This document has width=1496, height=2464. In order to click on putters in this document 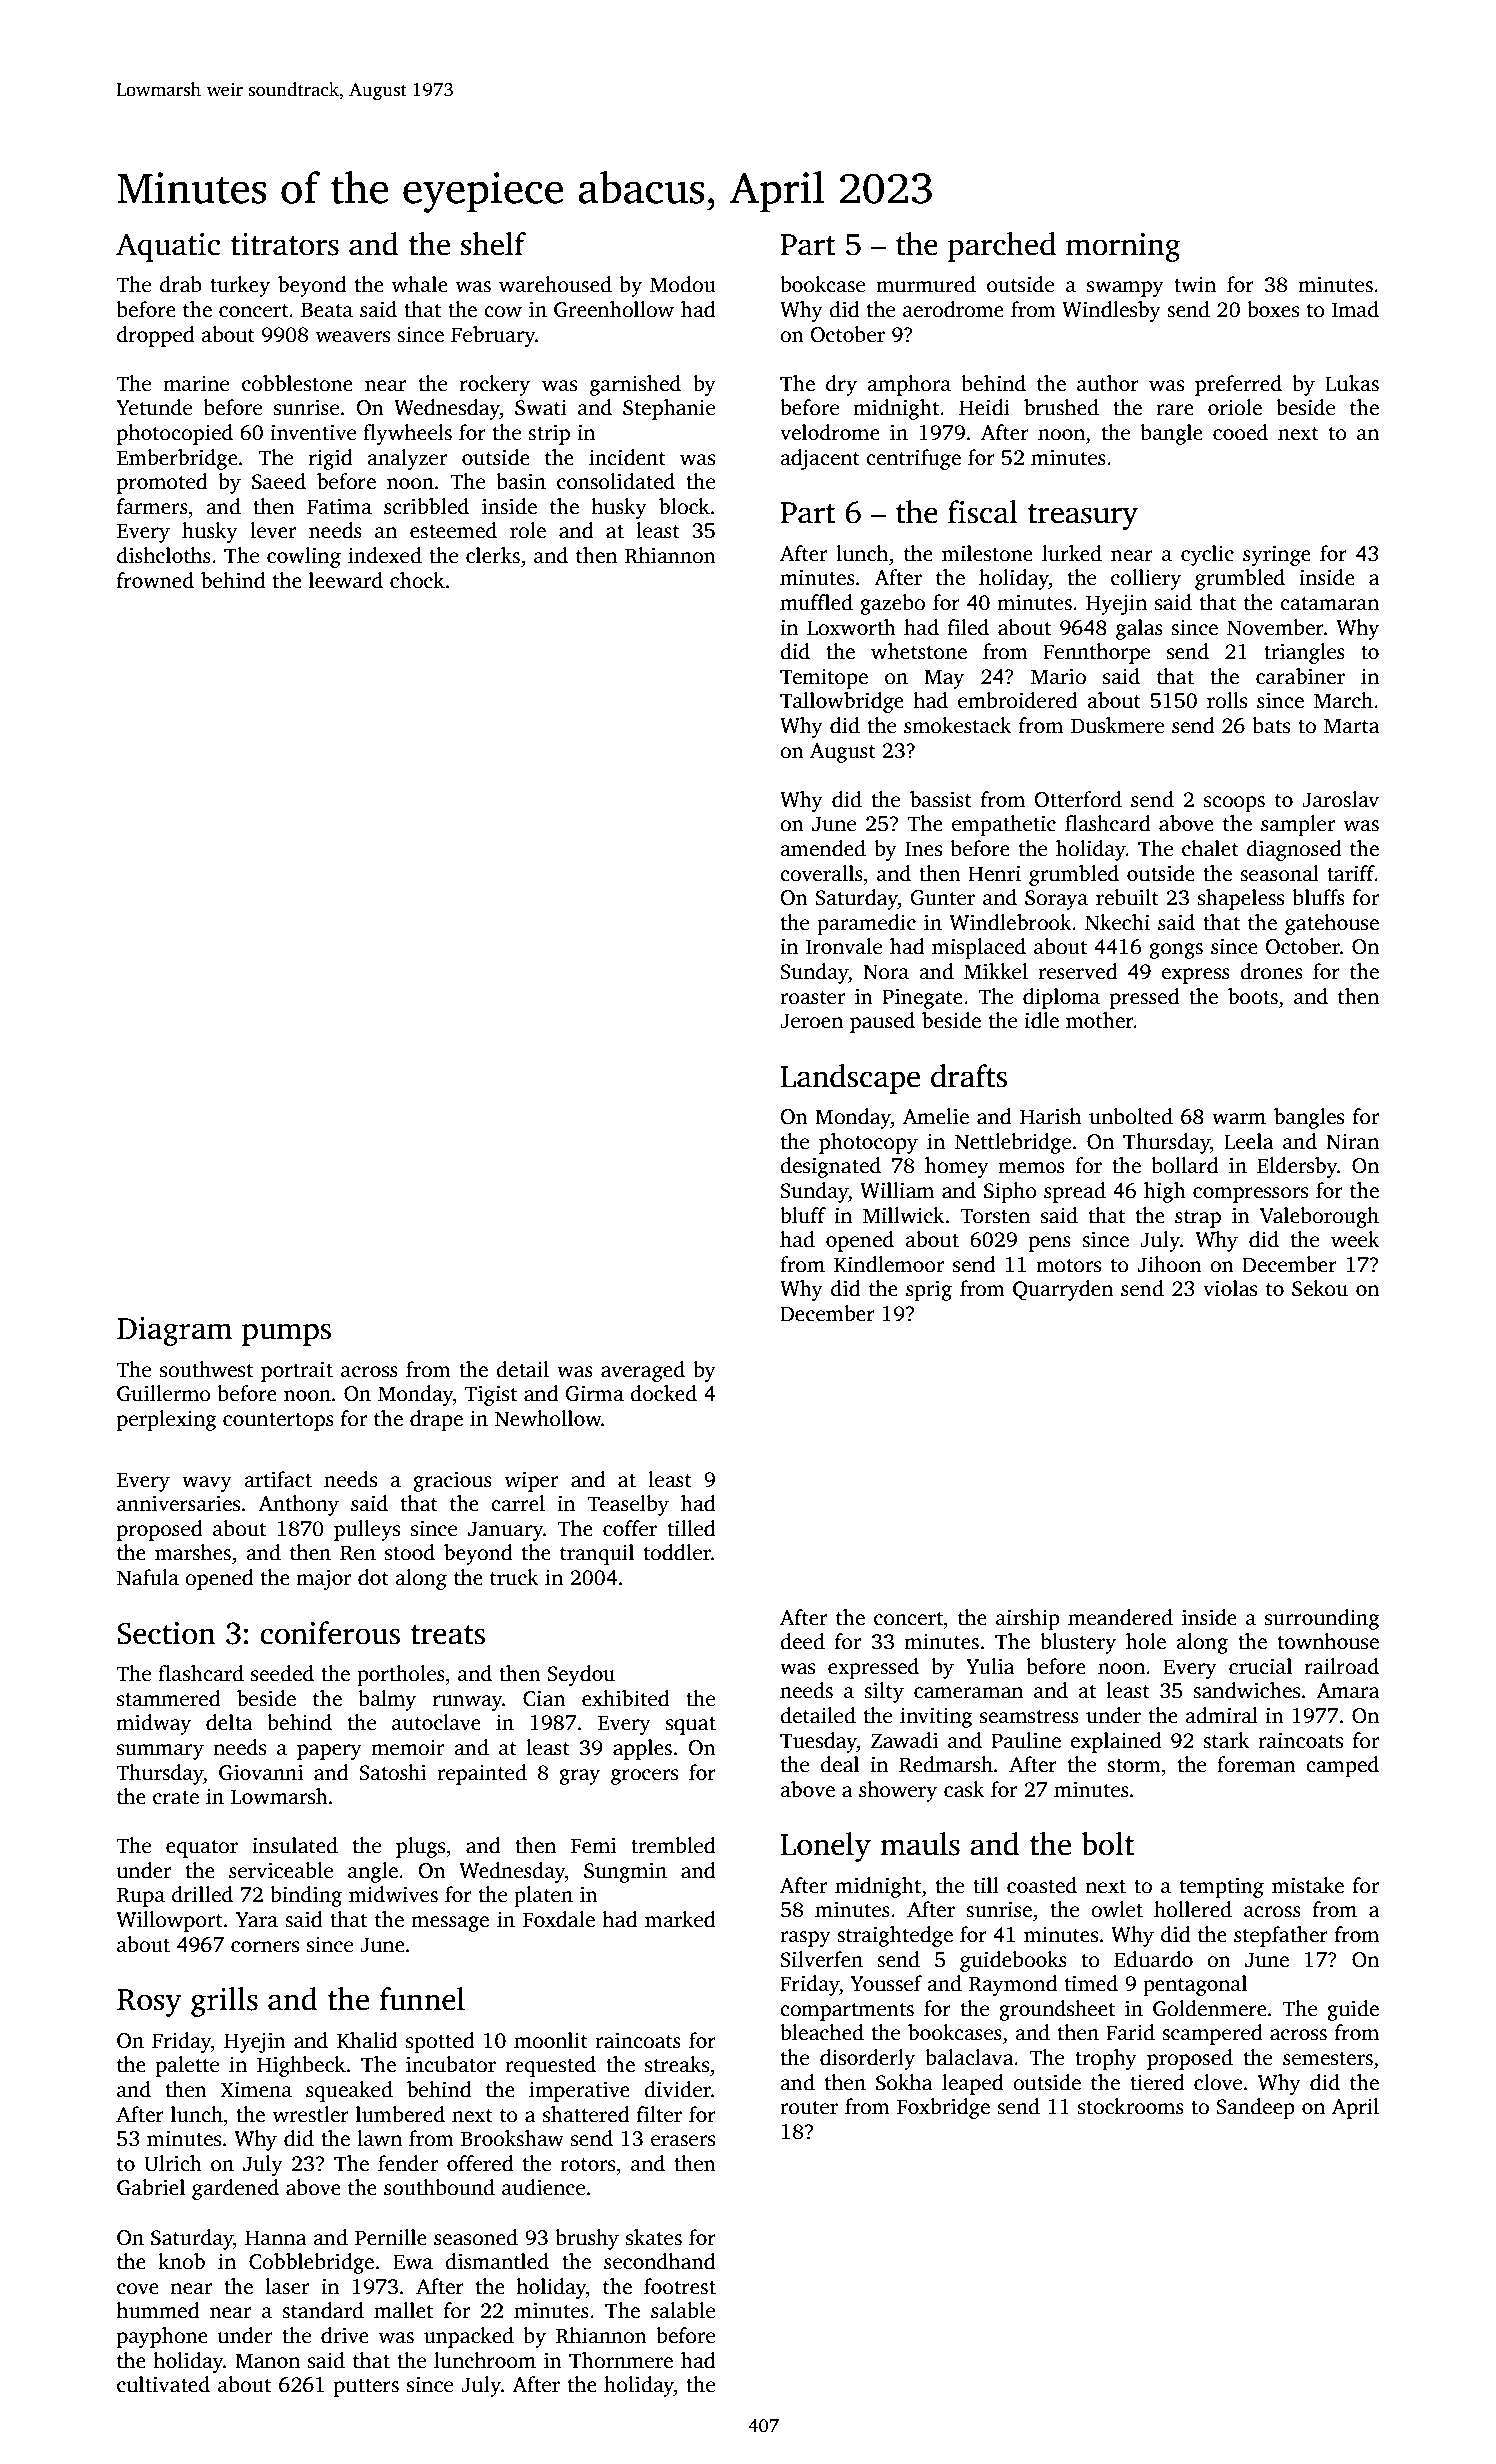, I will do `click(366, 2388)`.
